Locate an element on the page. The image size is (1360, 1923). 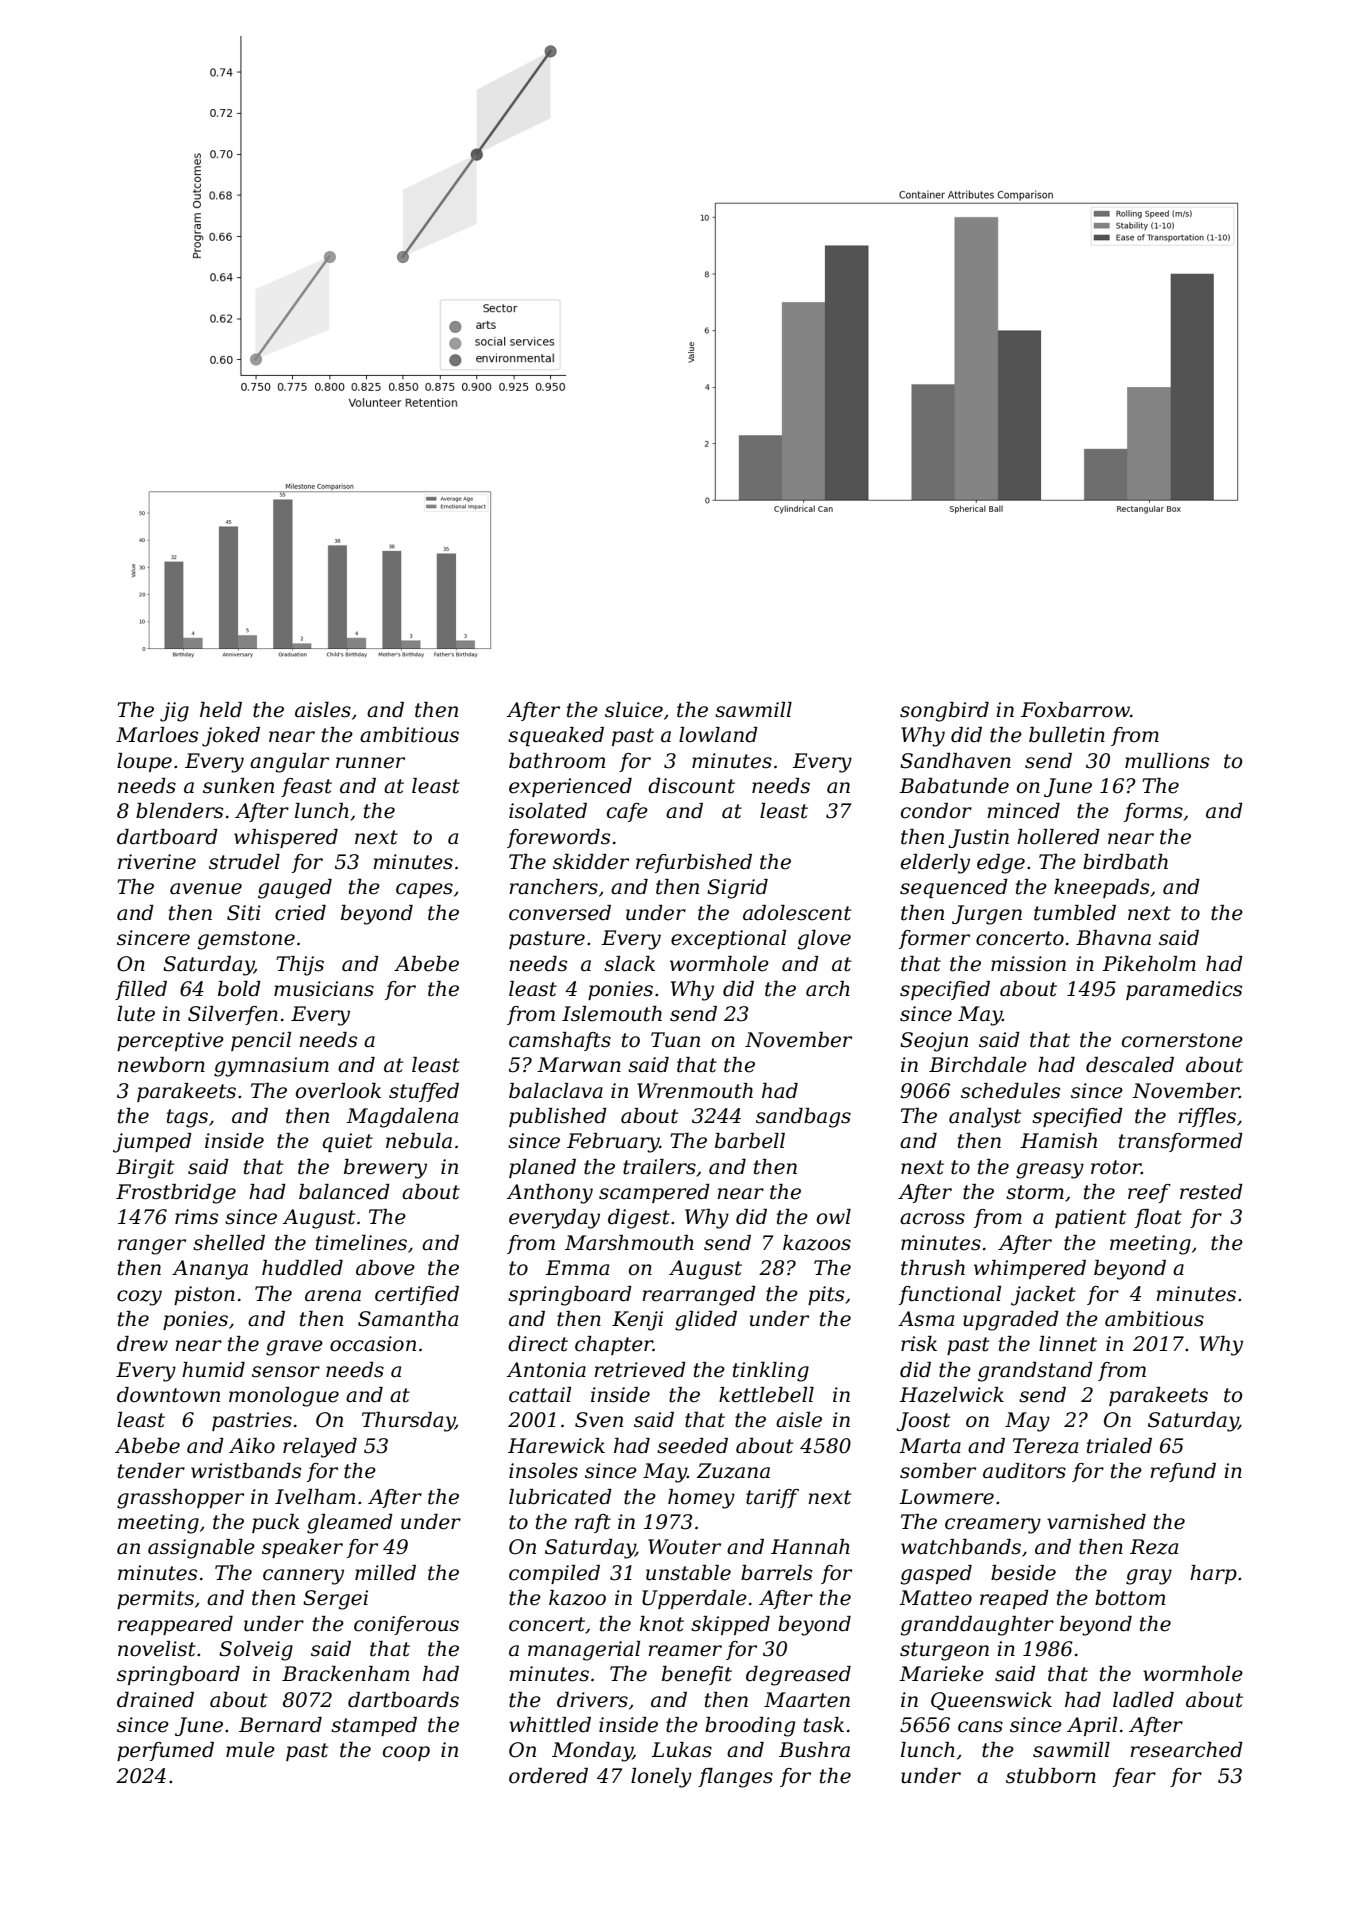
raft is located at coordinates (593, 1523).
